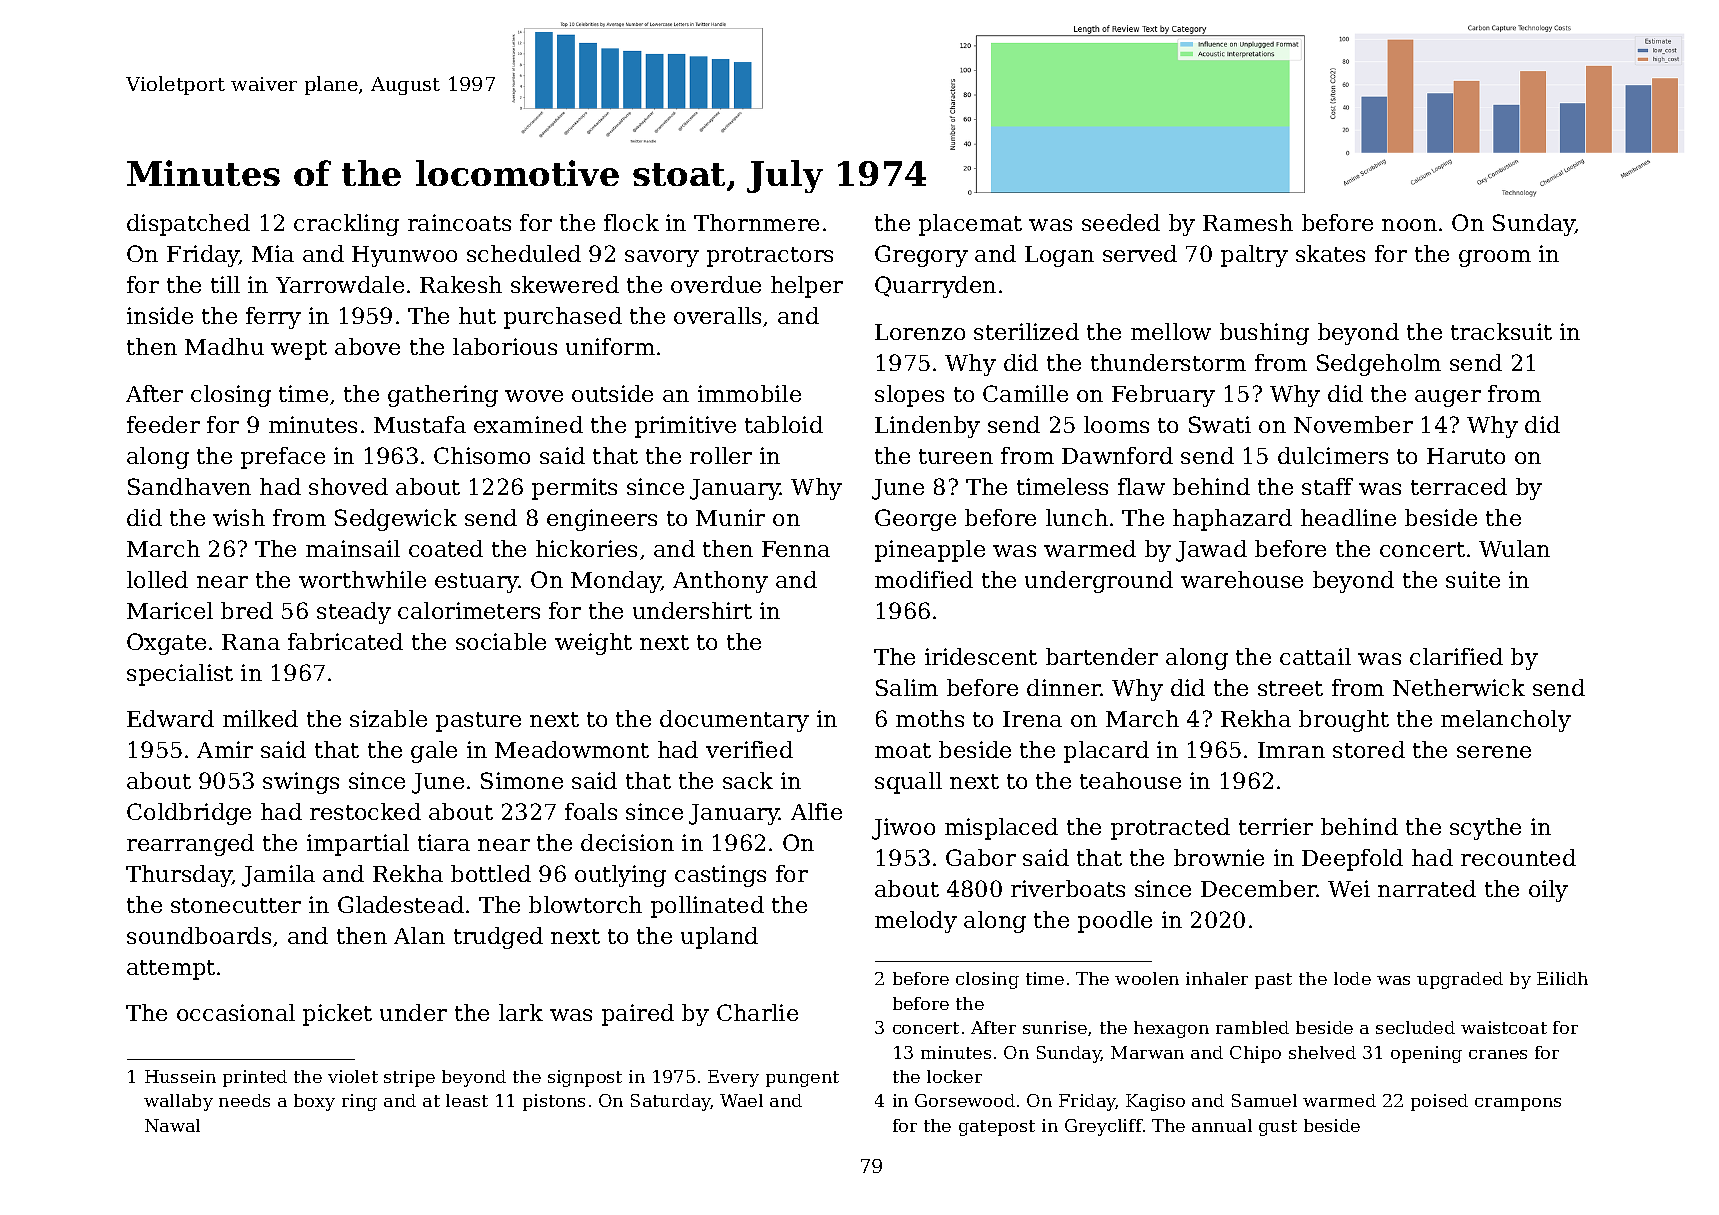  Describe the element at coordinates (956, 456) in the screenshot. I see `tureen` at that location.
